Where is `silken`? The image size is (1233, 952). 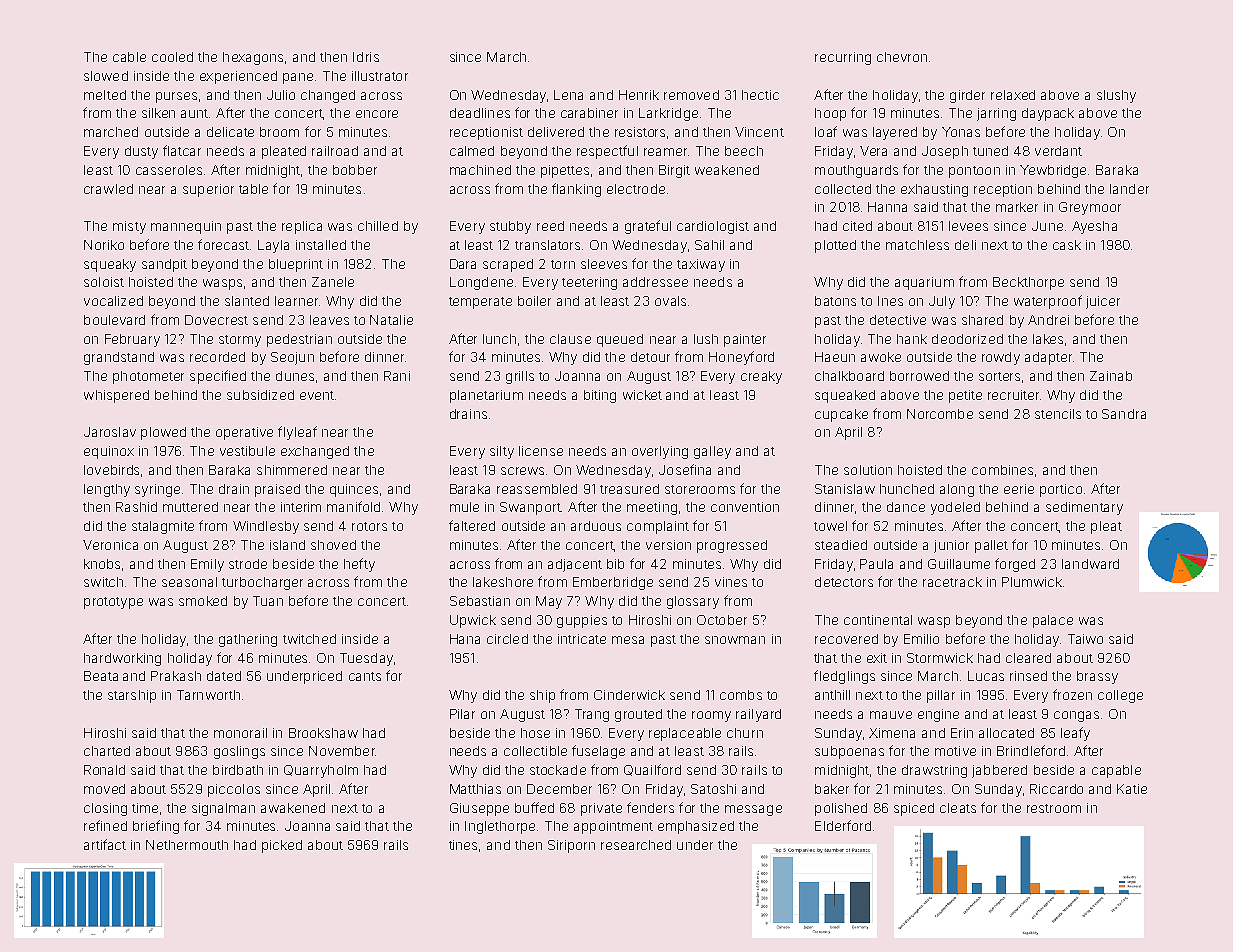
silken is located at coordinates (158, 113).
